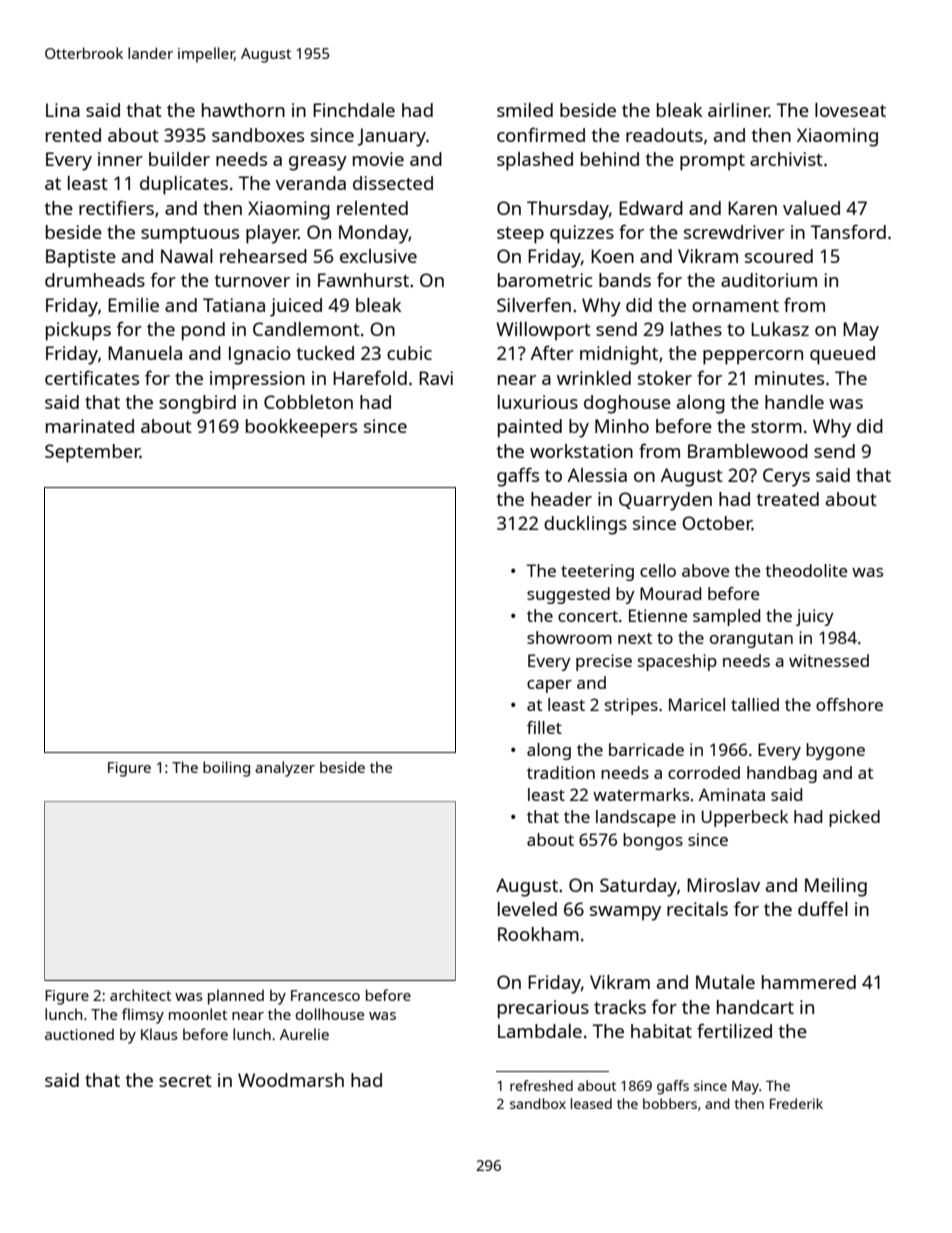 The width and height of the document is (952, 1233). I want to click on smiled, so click(525, 110).
